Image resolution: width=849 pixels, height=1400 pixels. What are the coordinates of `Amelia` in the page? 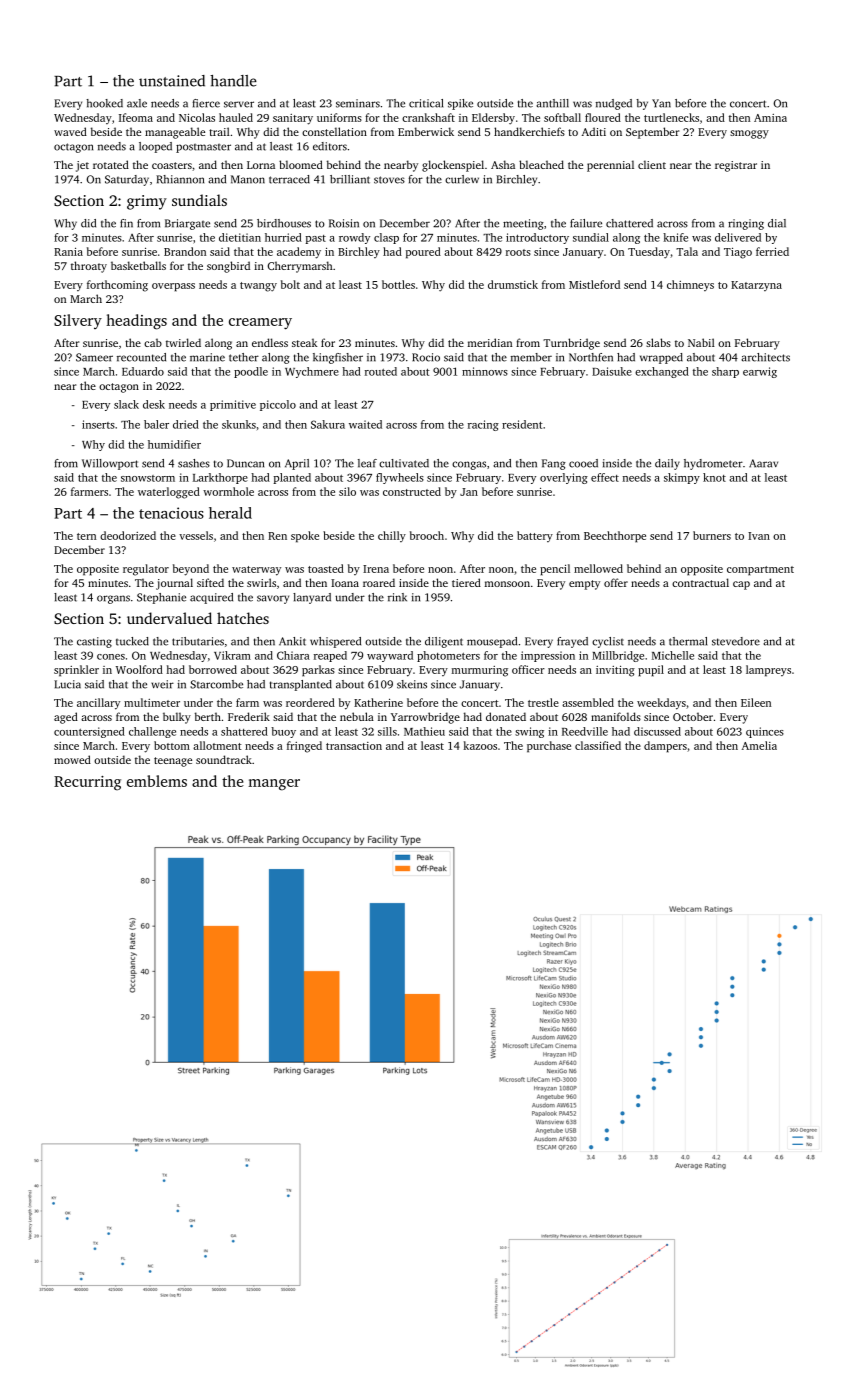 It's located at (759, 745).
